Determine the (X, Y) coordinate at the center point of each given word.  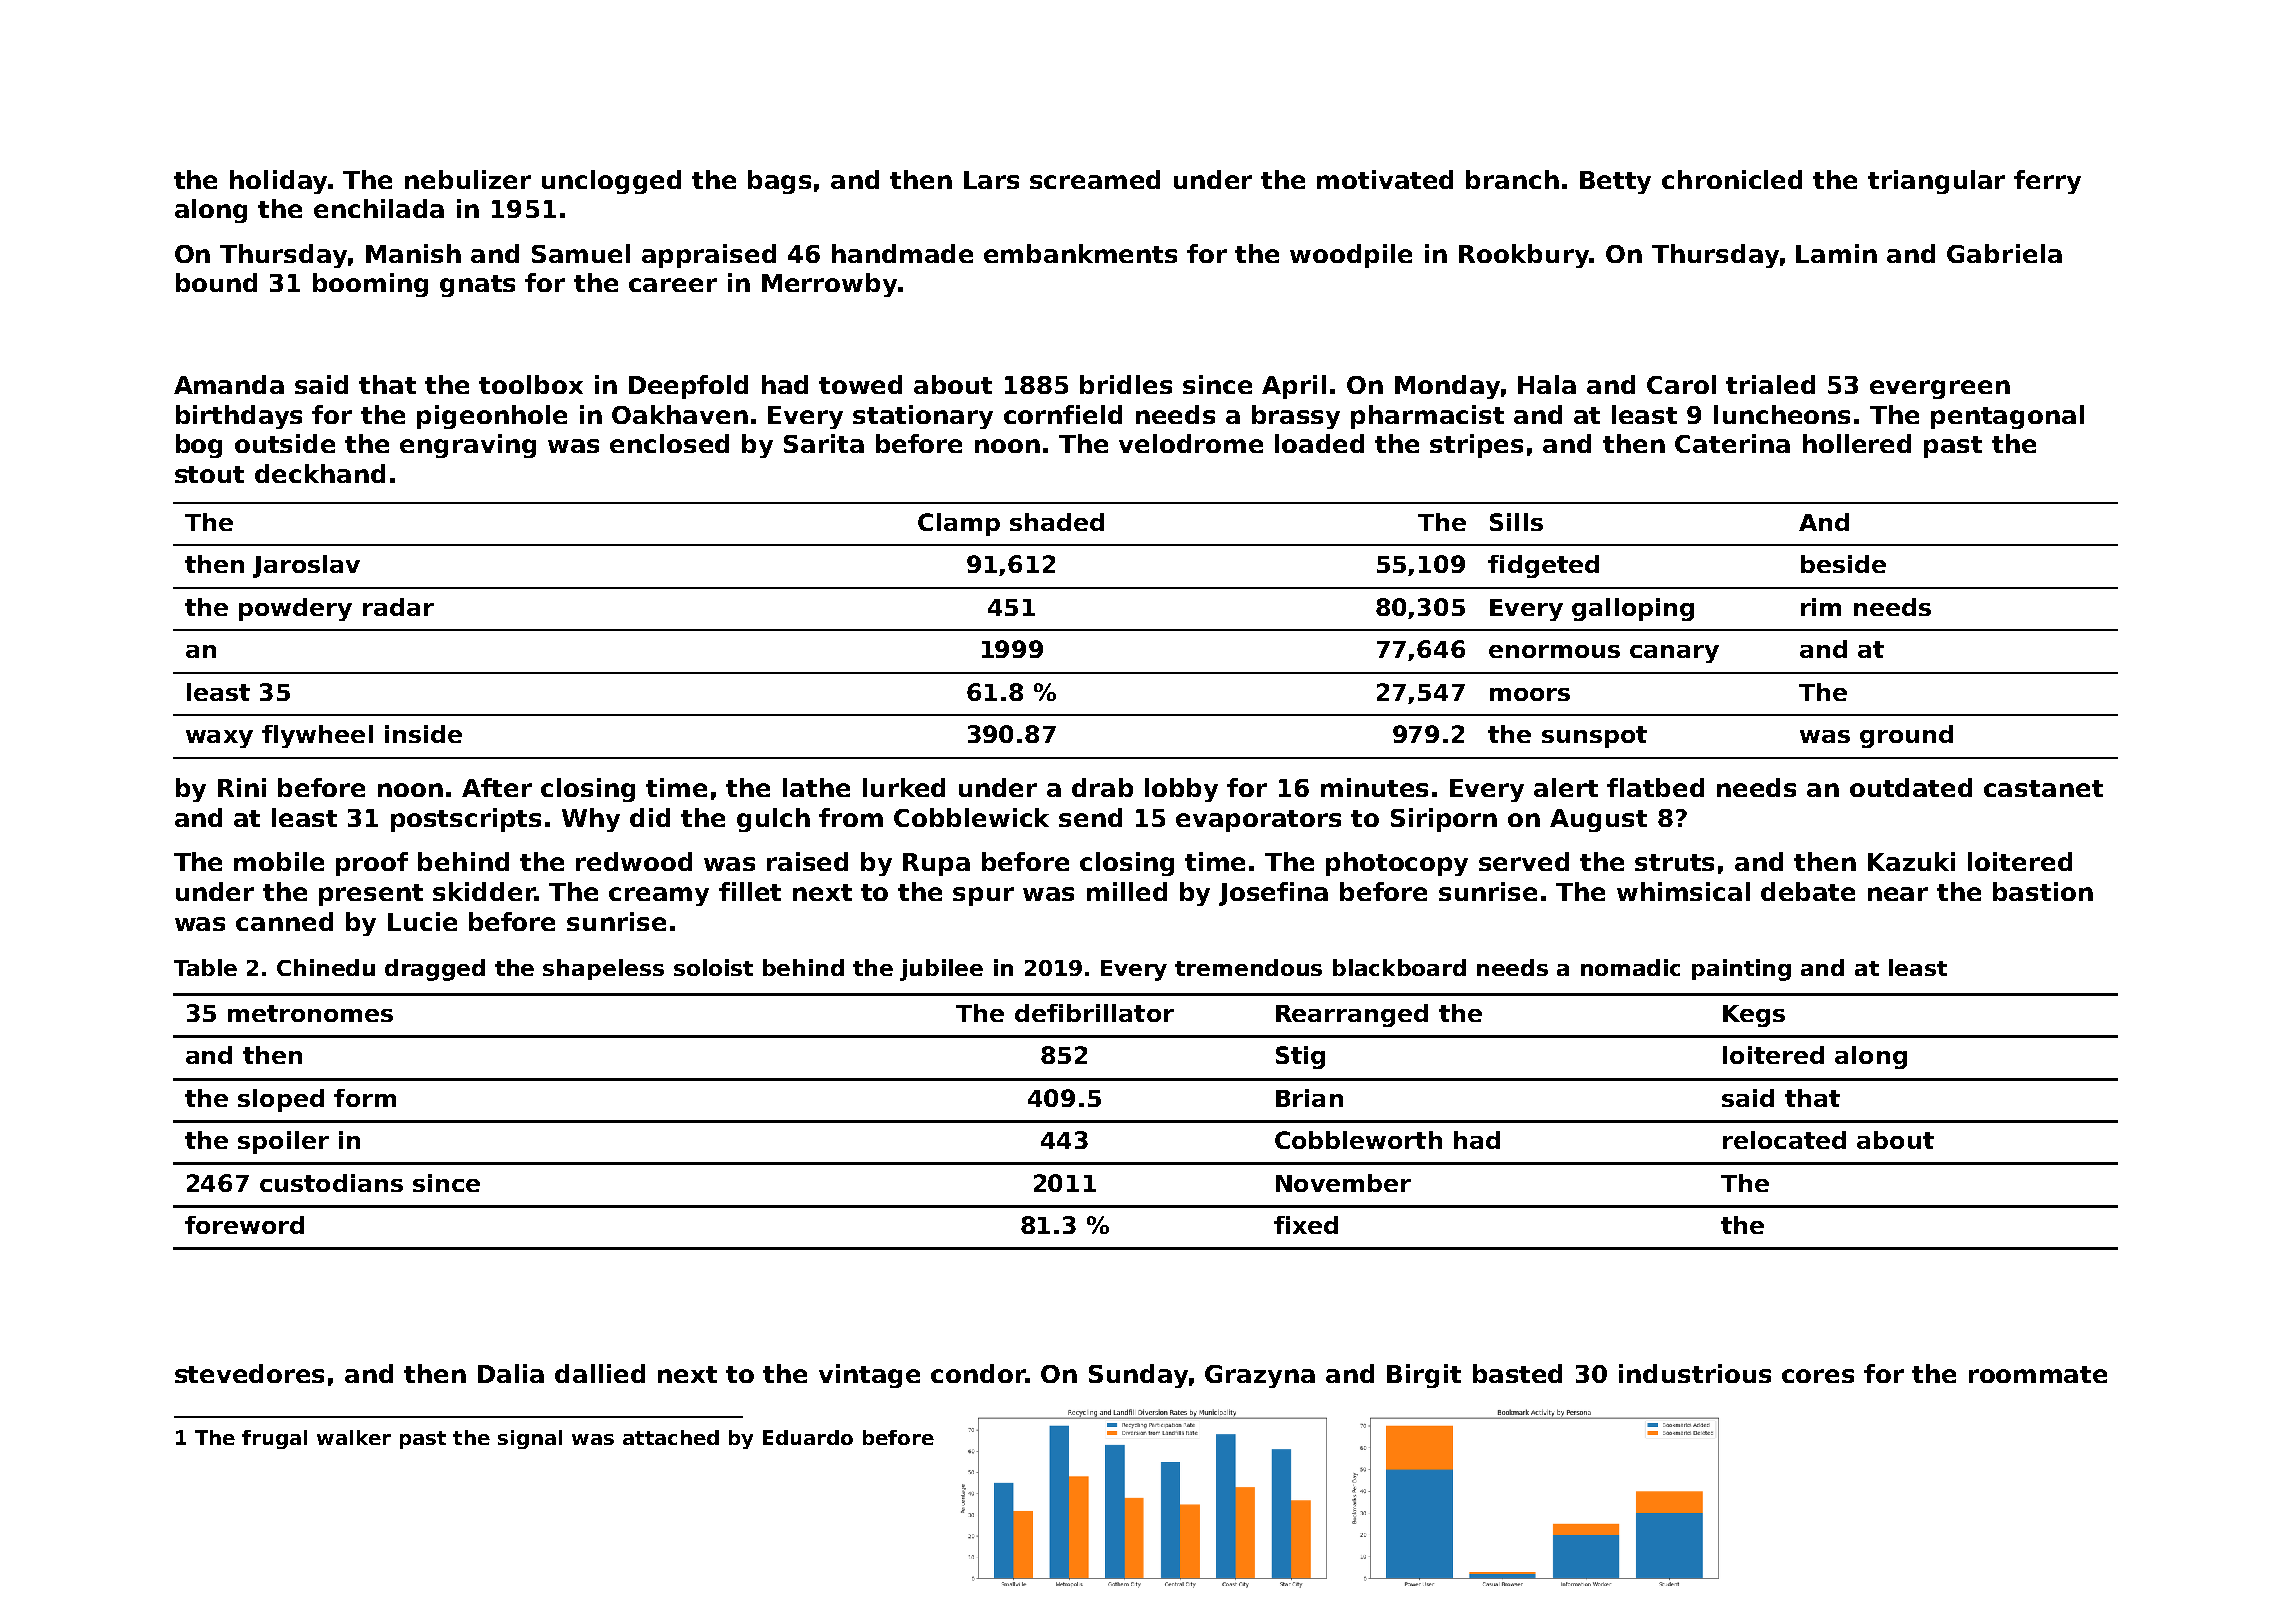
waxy (219, 739)
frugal (274, 1439)
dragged (435, 970)
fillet (750, 891)
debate (1808, 891)
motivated (1385, 179)
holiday (278, 182)
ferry (2047, 182)
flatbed (1655, 787)
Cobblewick (971, 817)
